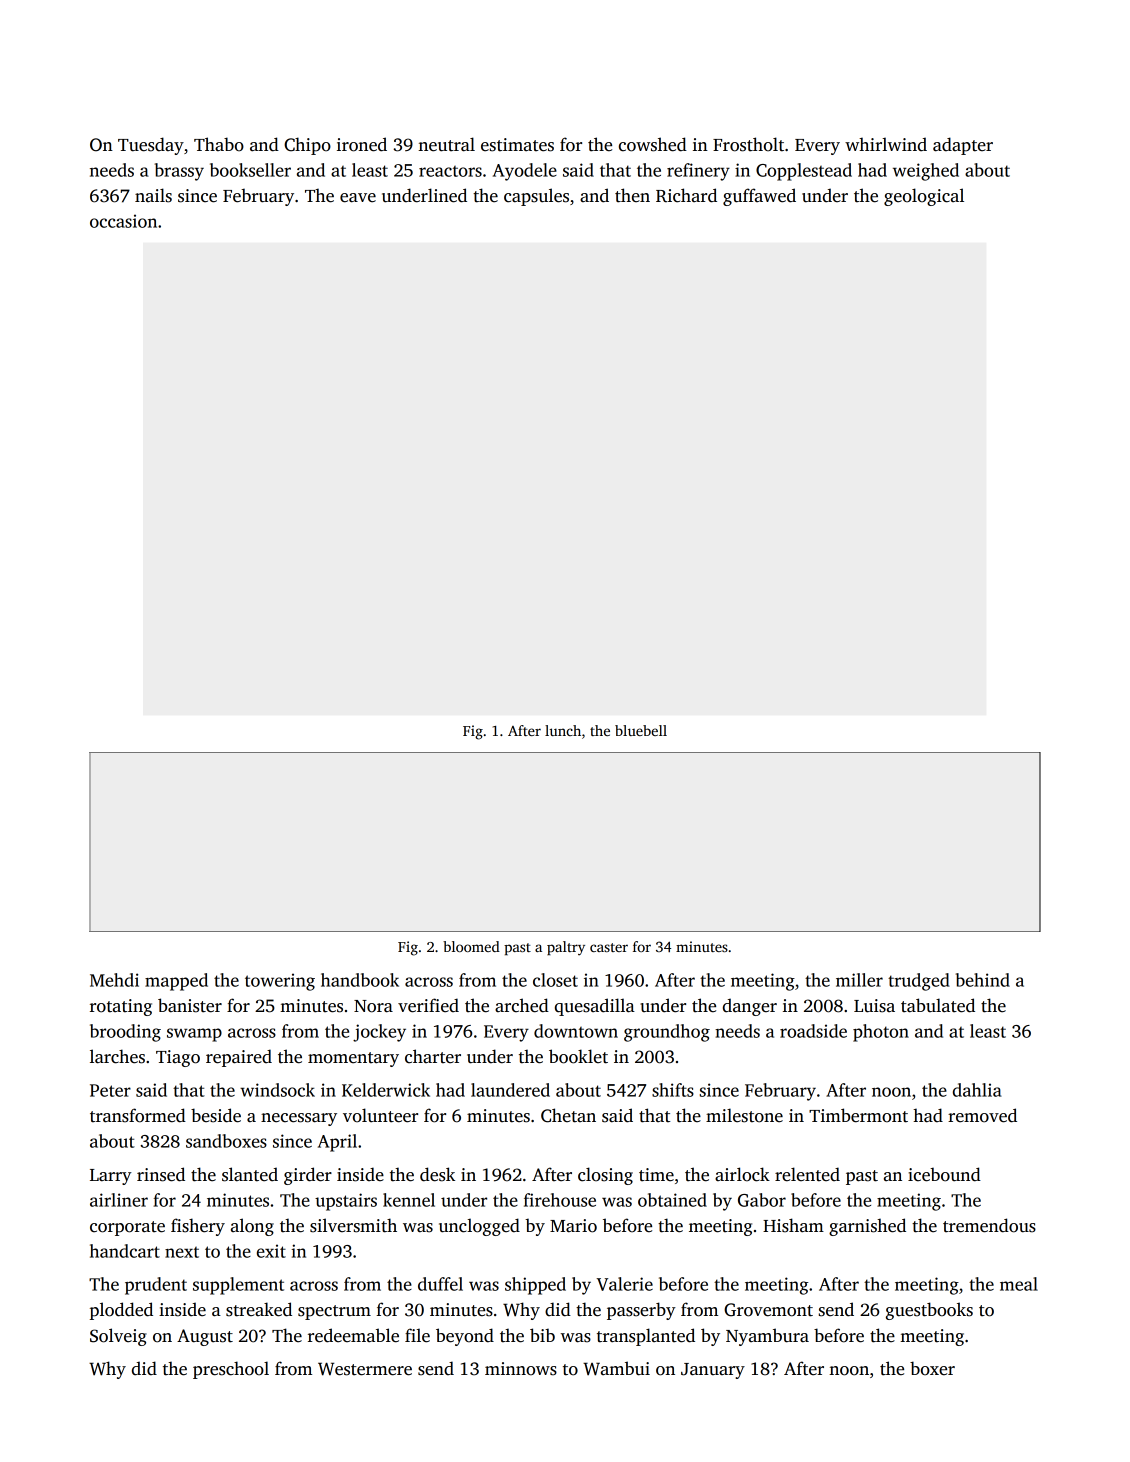  What do you see at coordinates (698, 172) in the screenshot?
I see `refinery` at bounding box center [698, 172].
